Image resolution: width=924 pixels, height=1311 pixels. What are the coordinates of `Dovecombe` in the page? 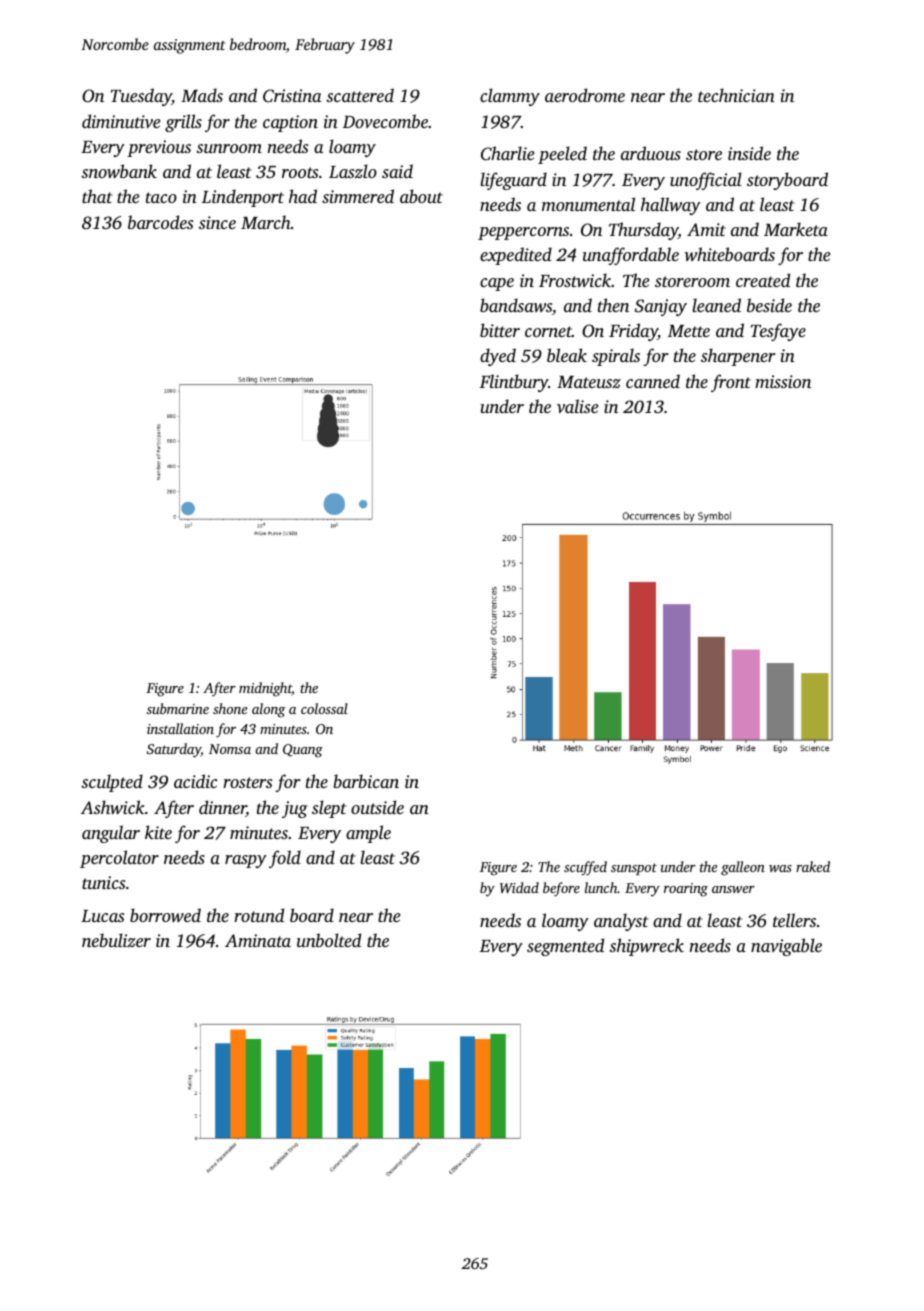 It's located at (385, 121).
